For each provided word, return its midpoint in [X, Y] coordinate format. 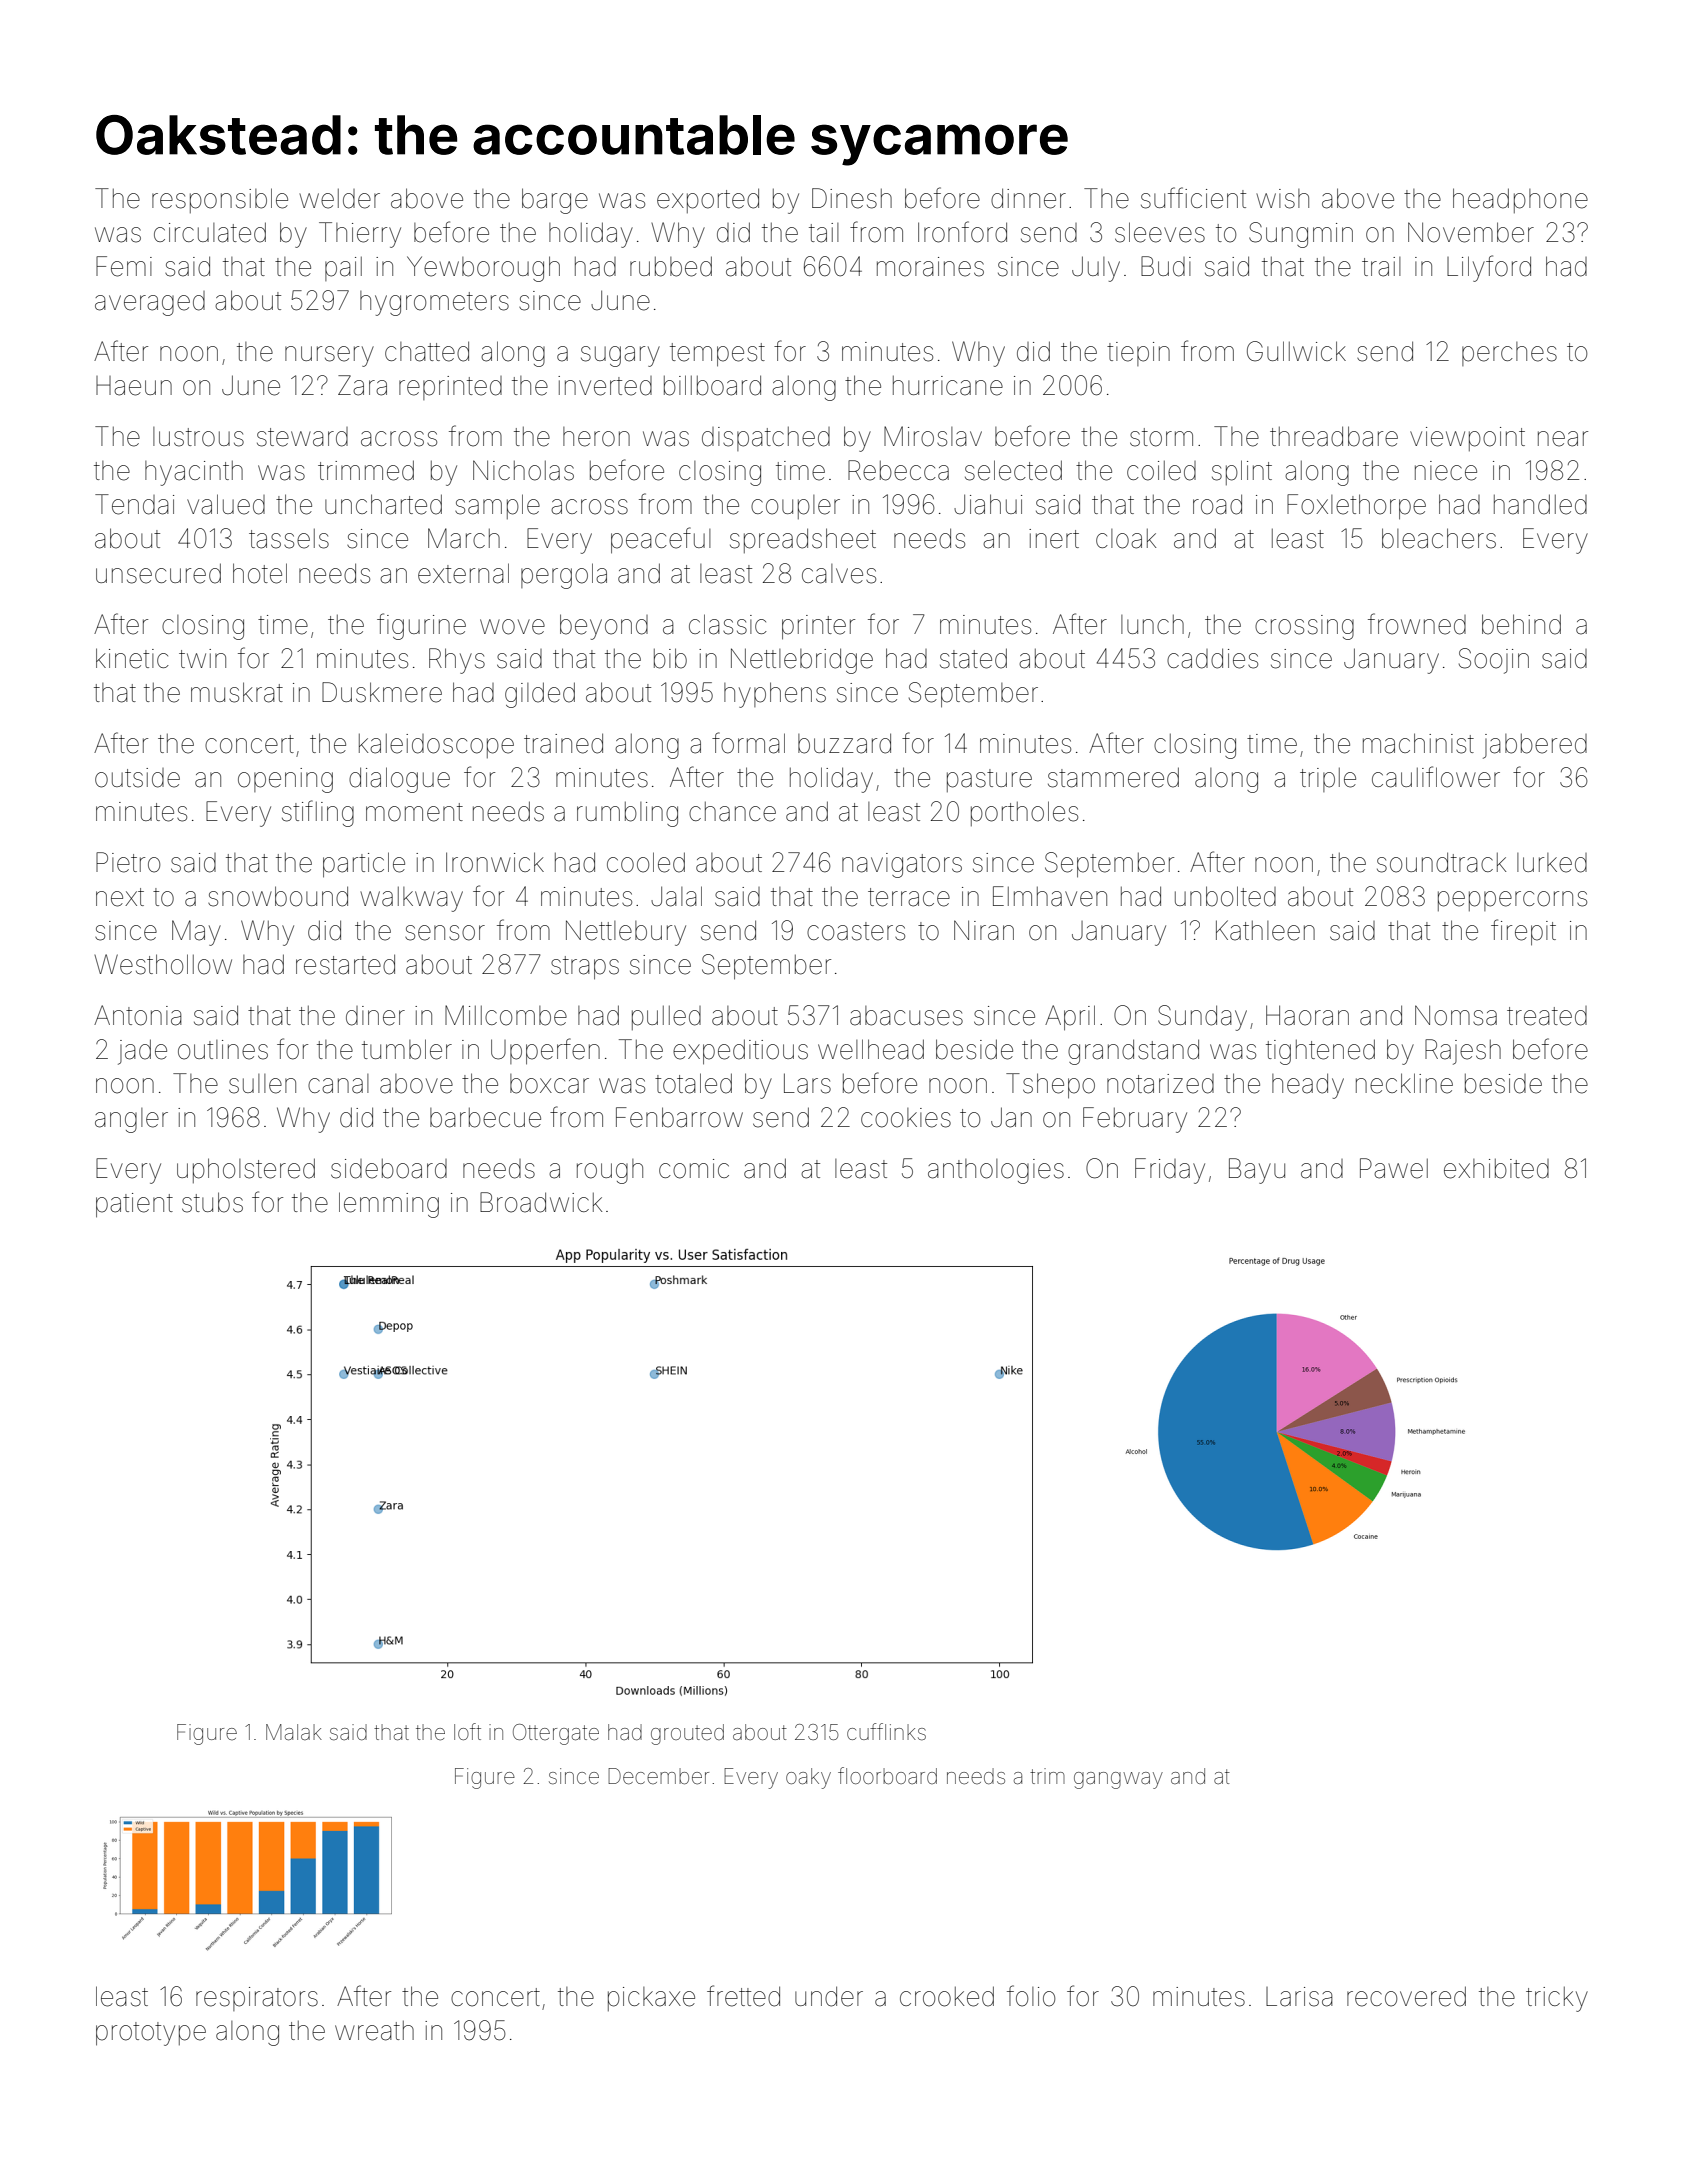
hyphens [775, 695]
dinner [1028, 198]
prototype [151, 2034]
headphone [1520, 200]
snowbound [278, 896]
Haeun [134, 386]
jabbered [1535, 746]
